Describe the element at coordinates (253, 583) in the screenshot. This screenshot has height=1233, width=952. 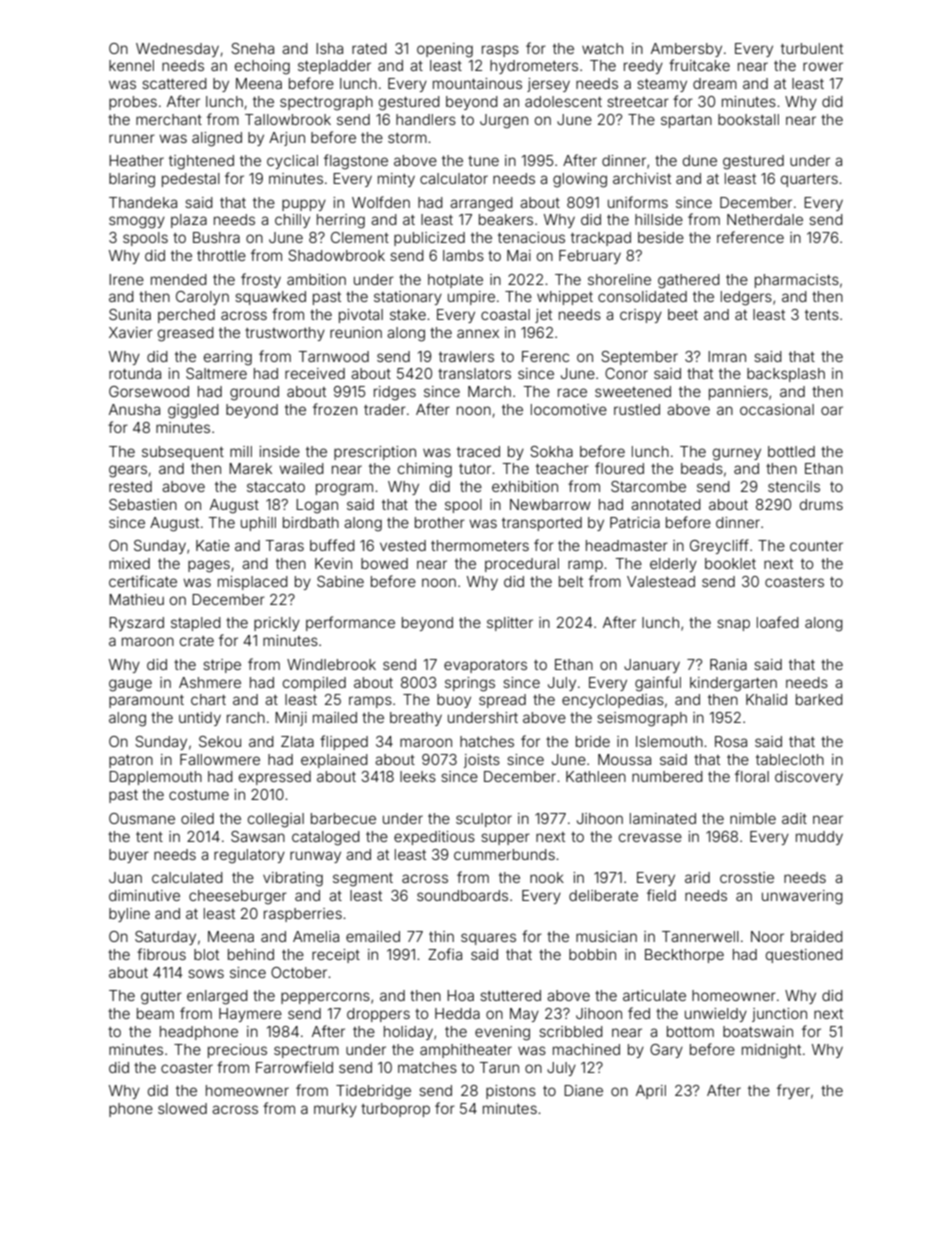
I see `misplaced` at that location.
